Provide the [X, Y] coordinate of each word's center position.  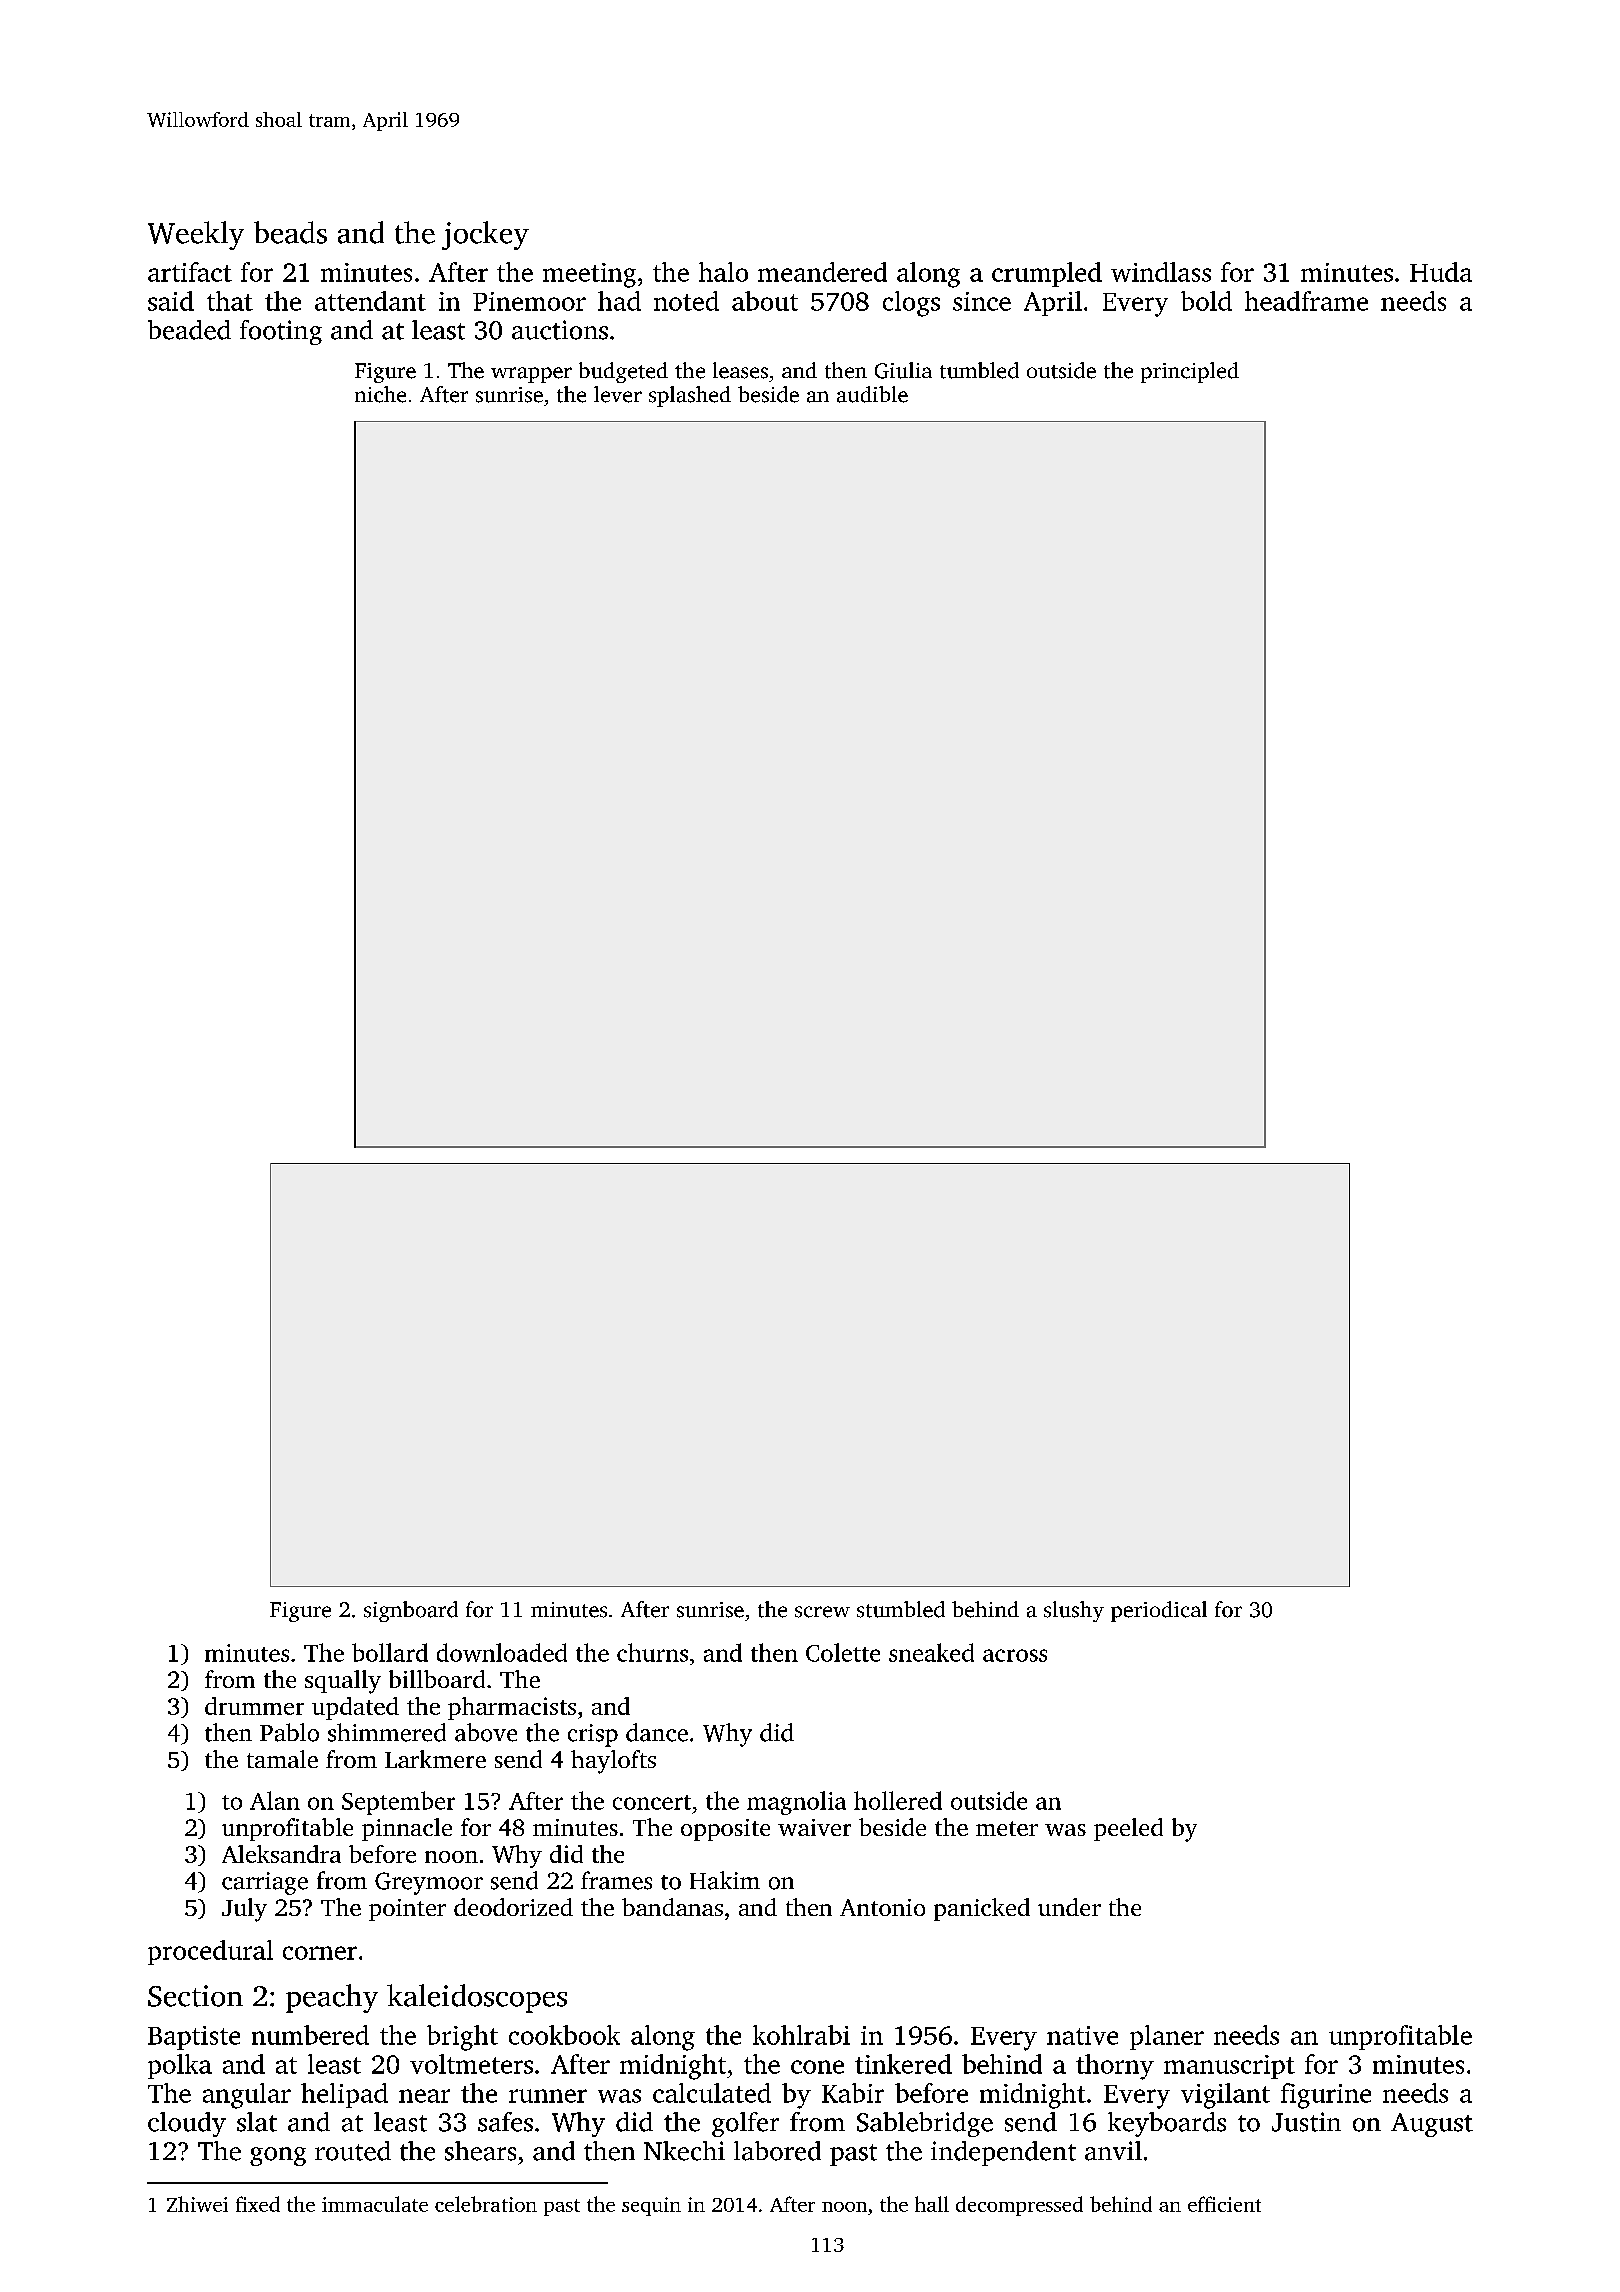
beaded [189, 330]
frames [616, 1880]
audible [872, 394]
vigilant [1225, 2096]
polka [180, 2066]
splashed [690, 396]
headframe [1306, 301]
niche [380, 394]
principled [1190, 372]
